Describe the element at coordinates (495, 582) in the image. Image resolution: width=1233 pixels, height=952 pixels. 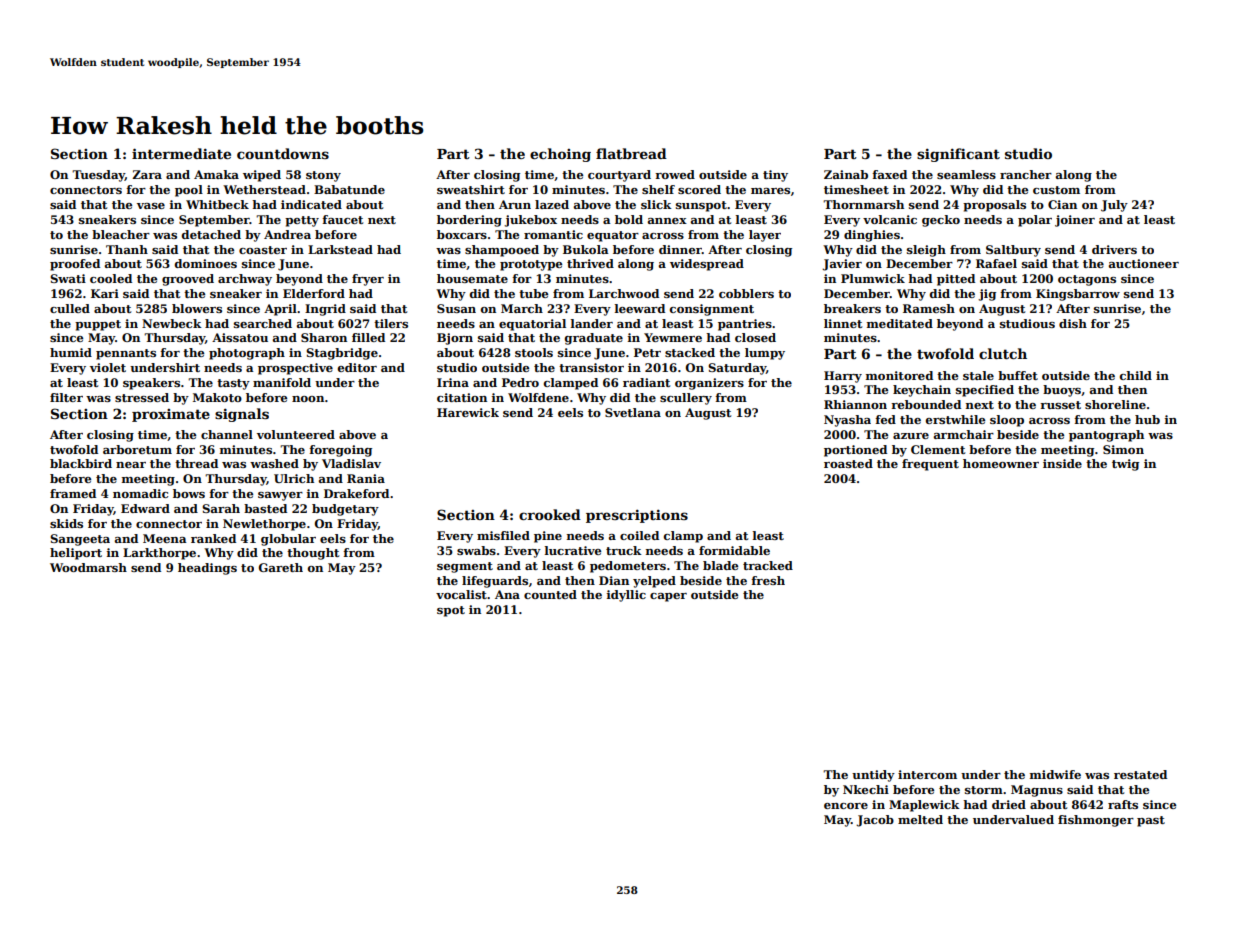
I see `lifeguards` at that location.
